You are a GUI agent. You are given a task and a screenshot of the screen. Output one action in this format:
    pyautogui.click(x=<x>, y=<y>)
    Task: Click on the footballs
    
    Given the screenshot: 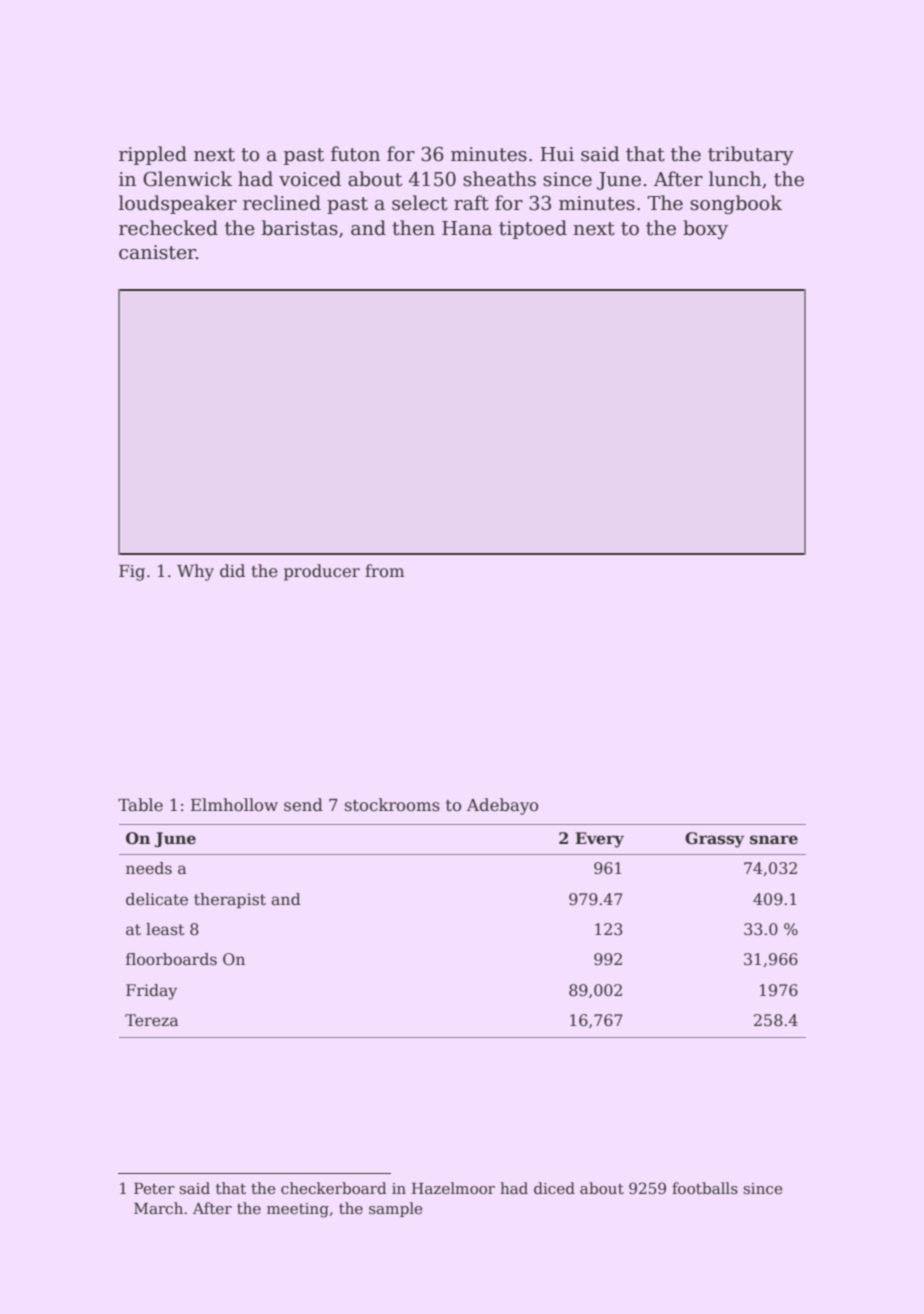 What is the action you would take?
    pyautogui.click(x=705, y=1188)
